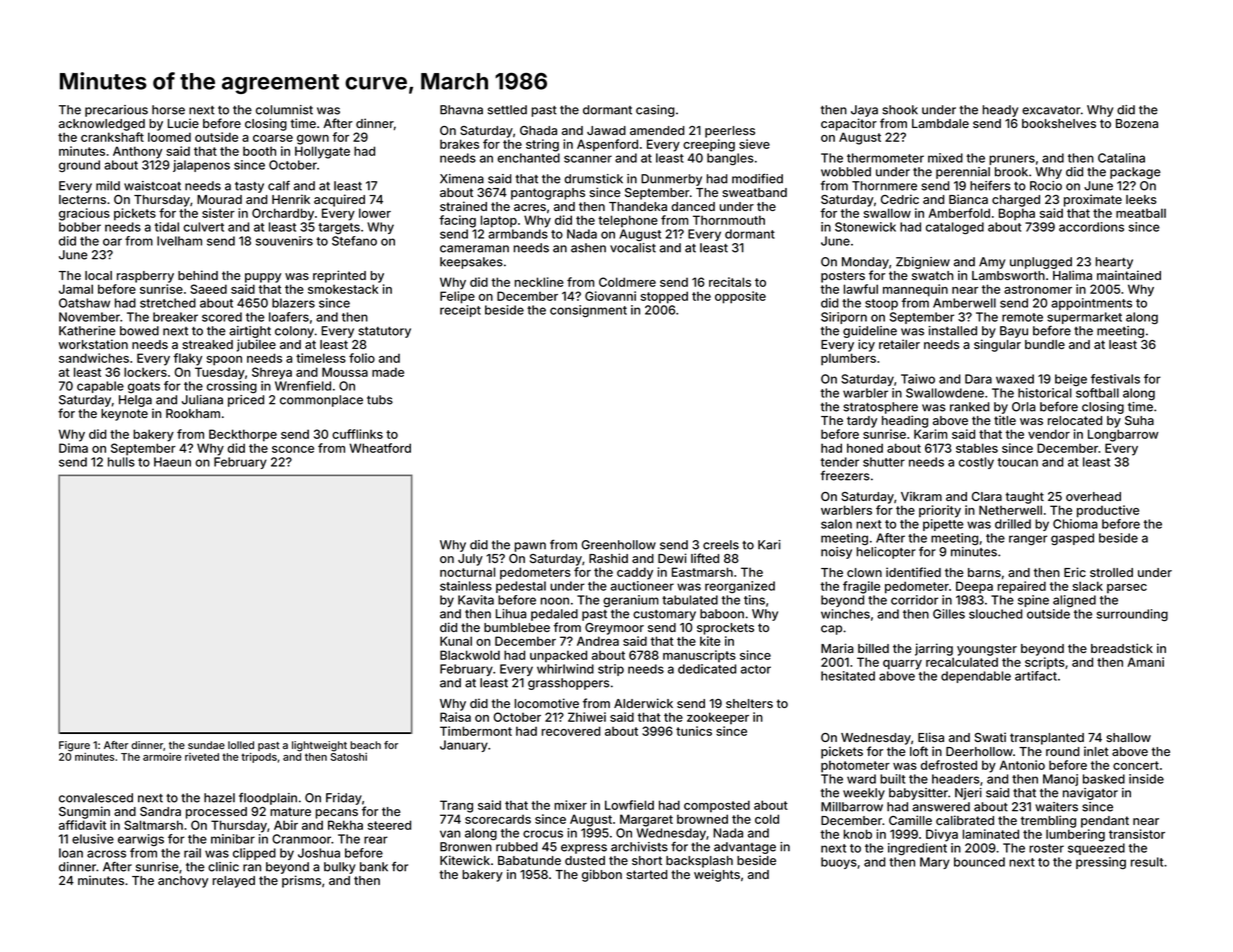 The width and height of the screenshot is (1233, 952). I want to click on sconce, so click(293, 449).
